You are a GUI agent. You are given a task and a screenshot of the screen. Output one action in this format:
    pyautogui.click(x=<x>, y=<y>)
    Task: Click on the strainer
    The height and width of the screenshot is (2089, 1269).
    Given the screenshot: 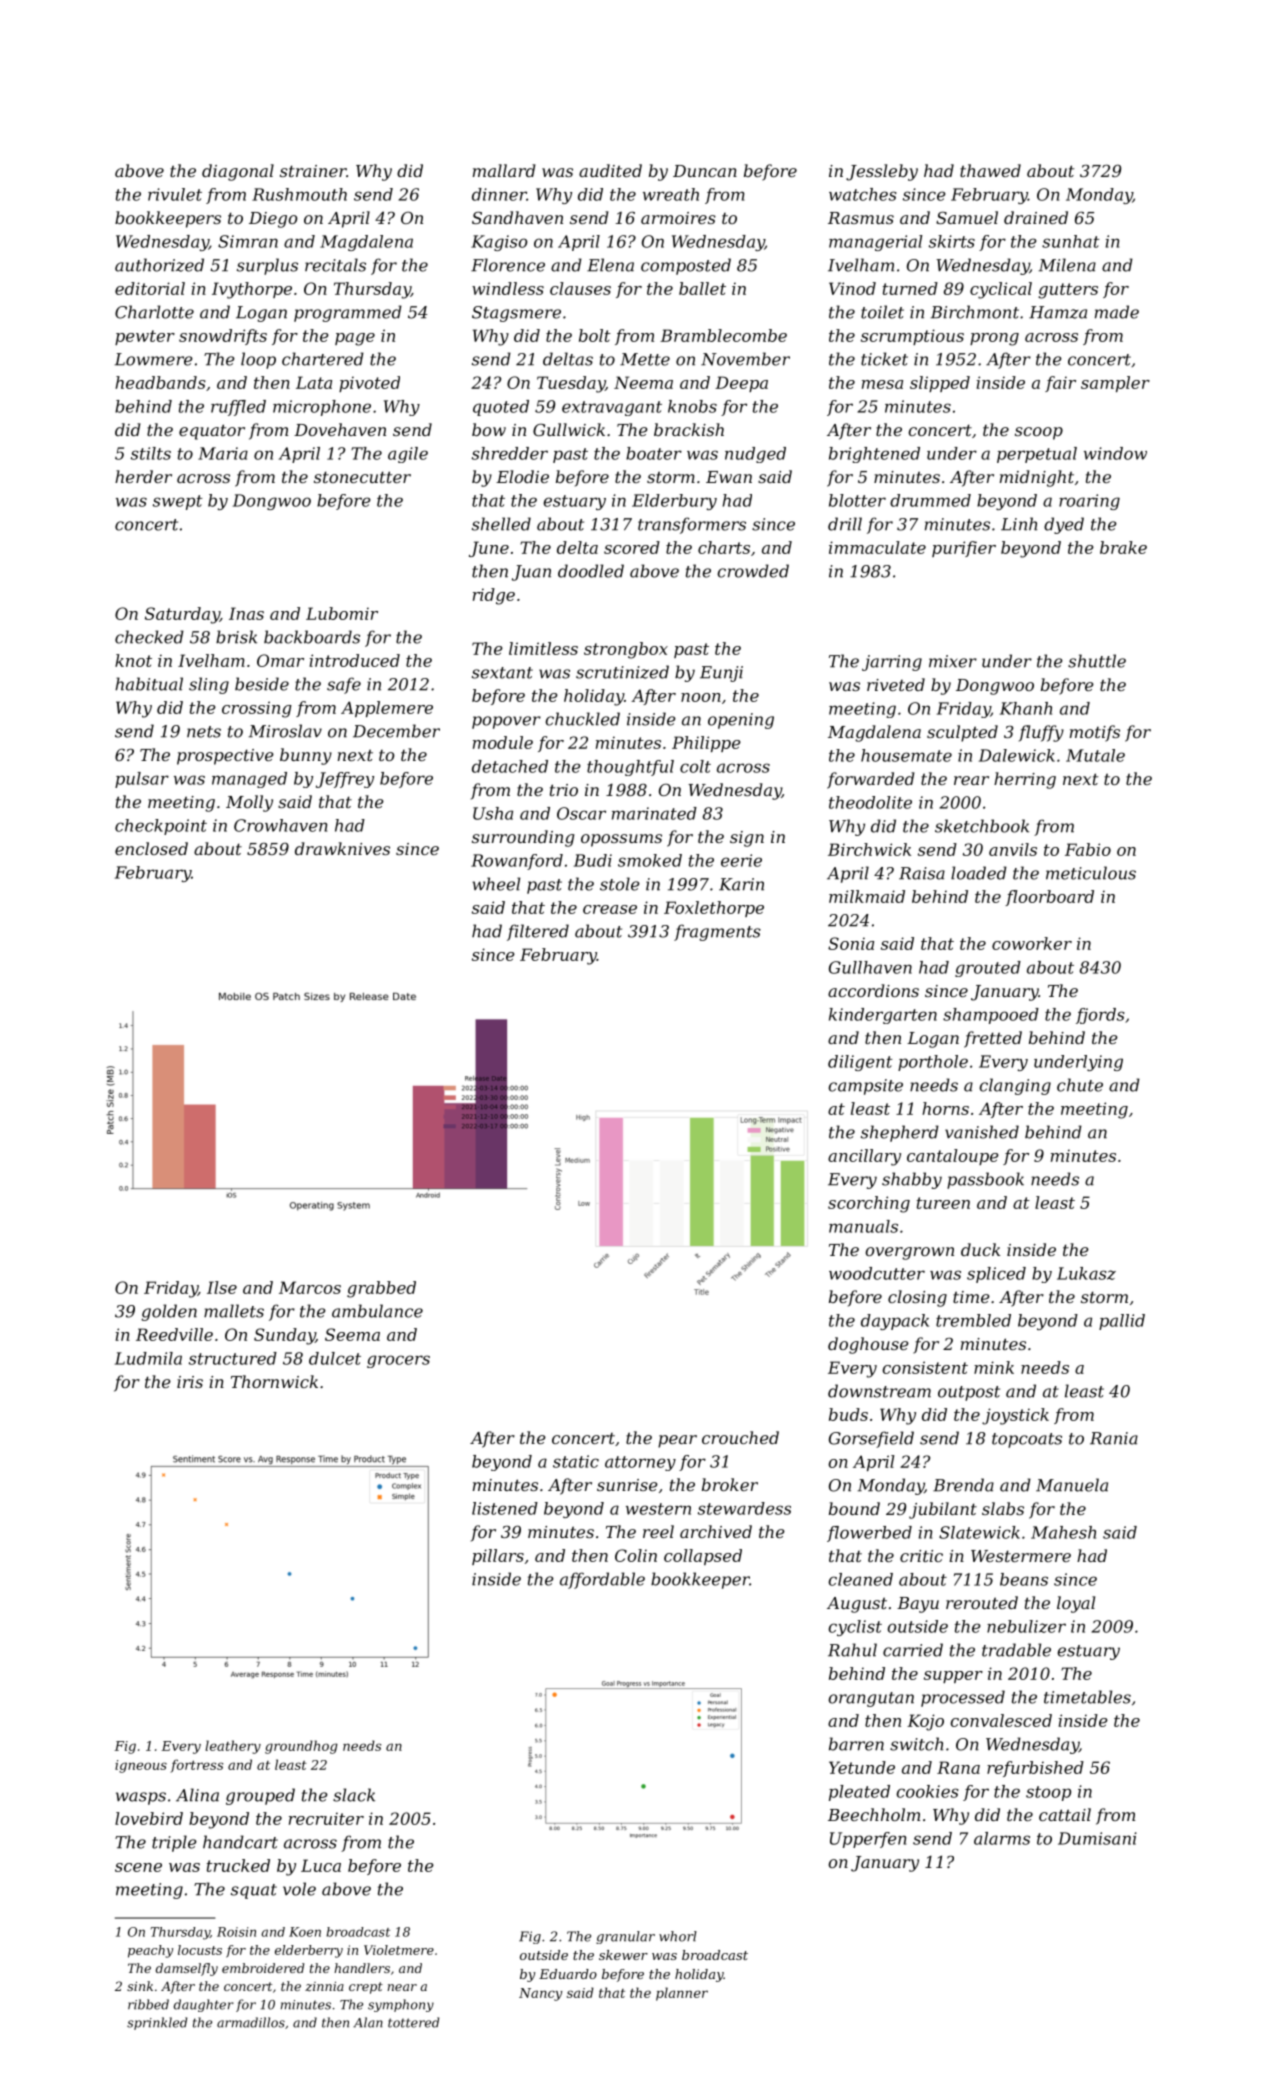 What is the action you would take?
    pyautogui.click(x=313, y=171)
